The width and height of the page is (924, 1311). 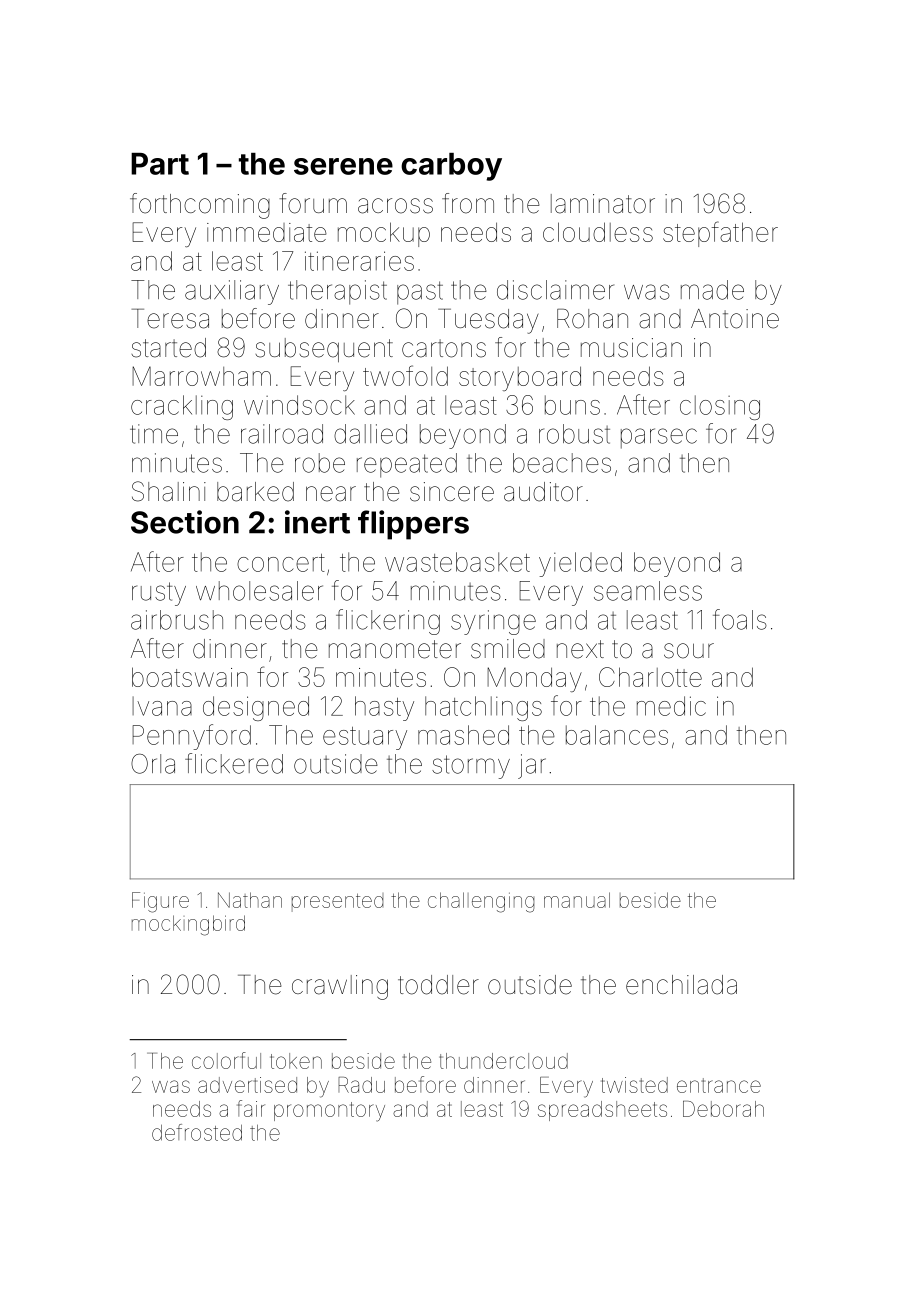 What do you see at coordinates (197, 1132) in the page?
I see `defrosted` at bounding box center [197, 1132].
